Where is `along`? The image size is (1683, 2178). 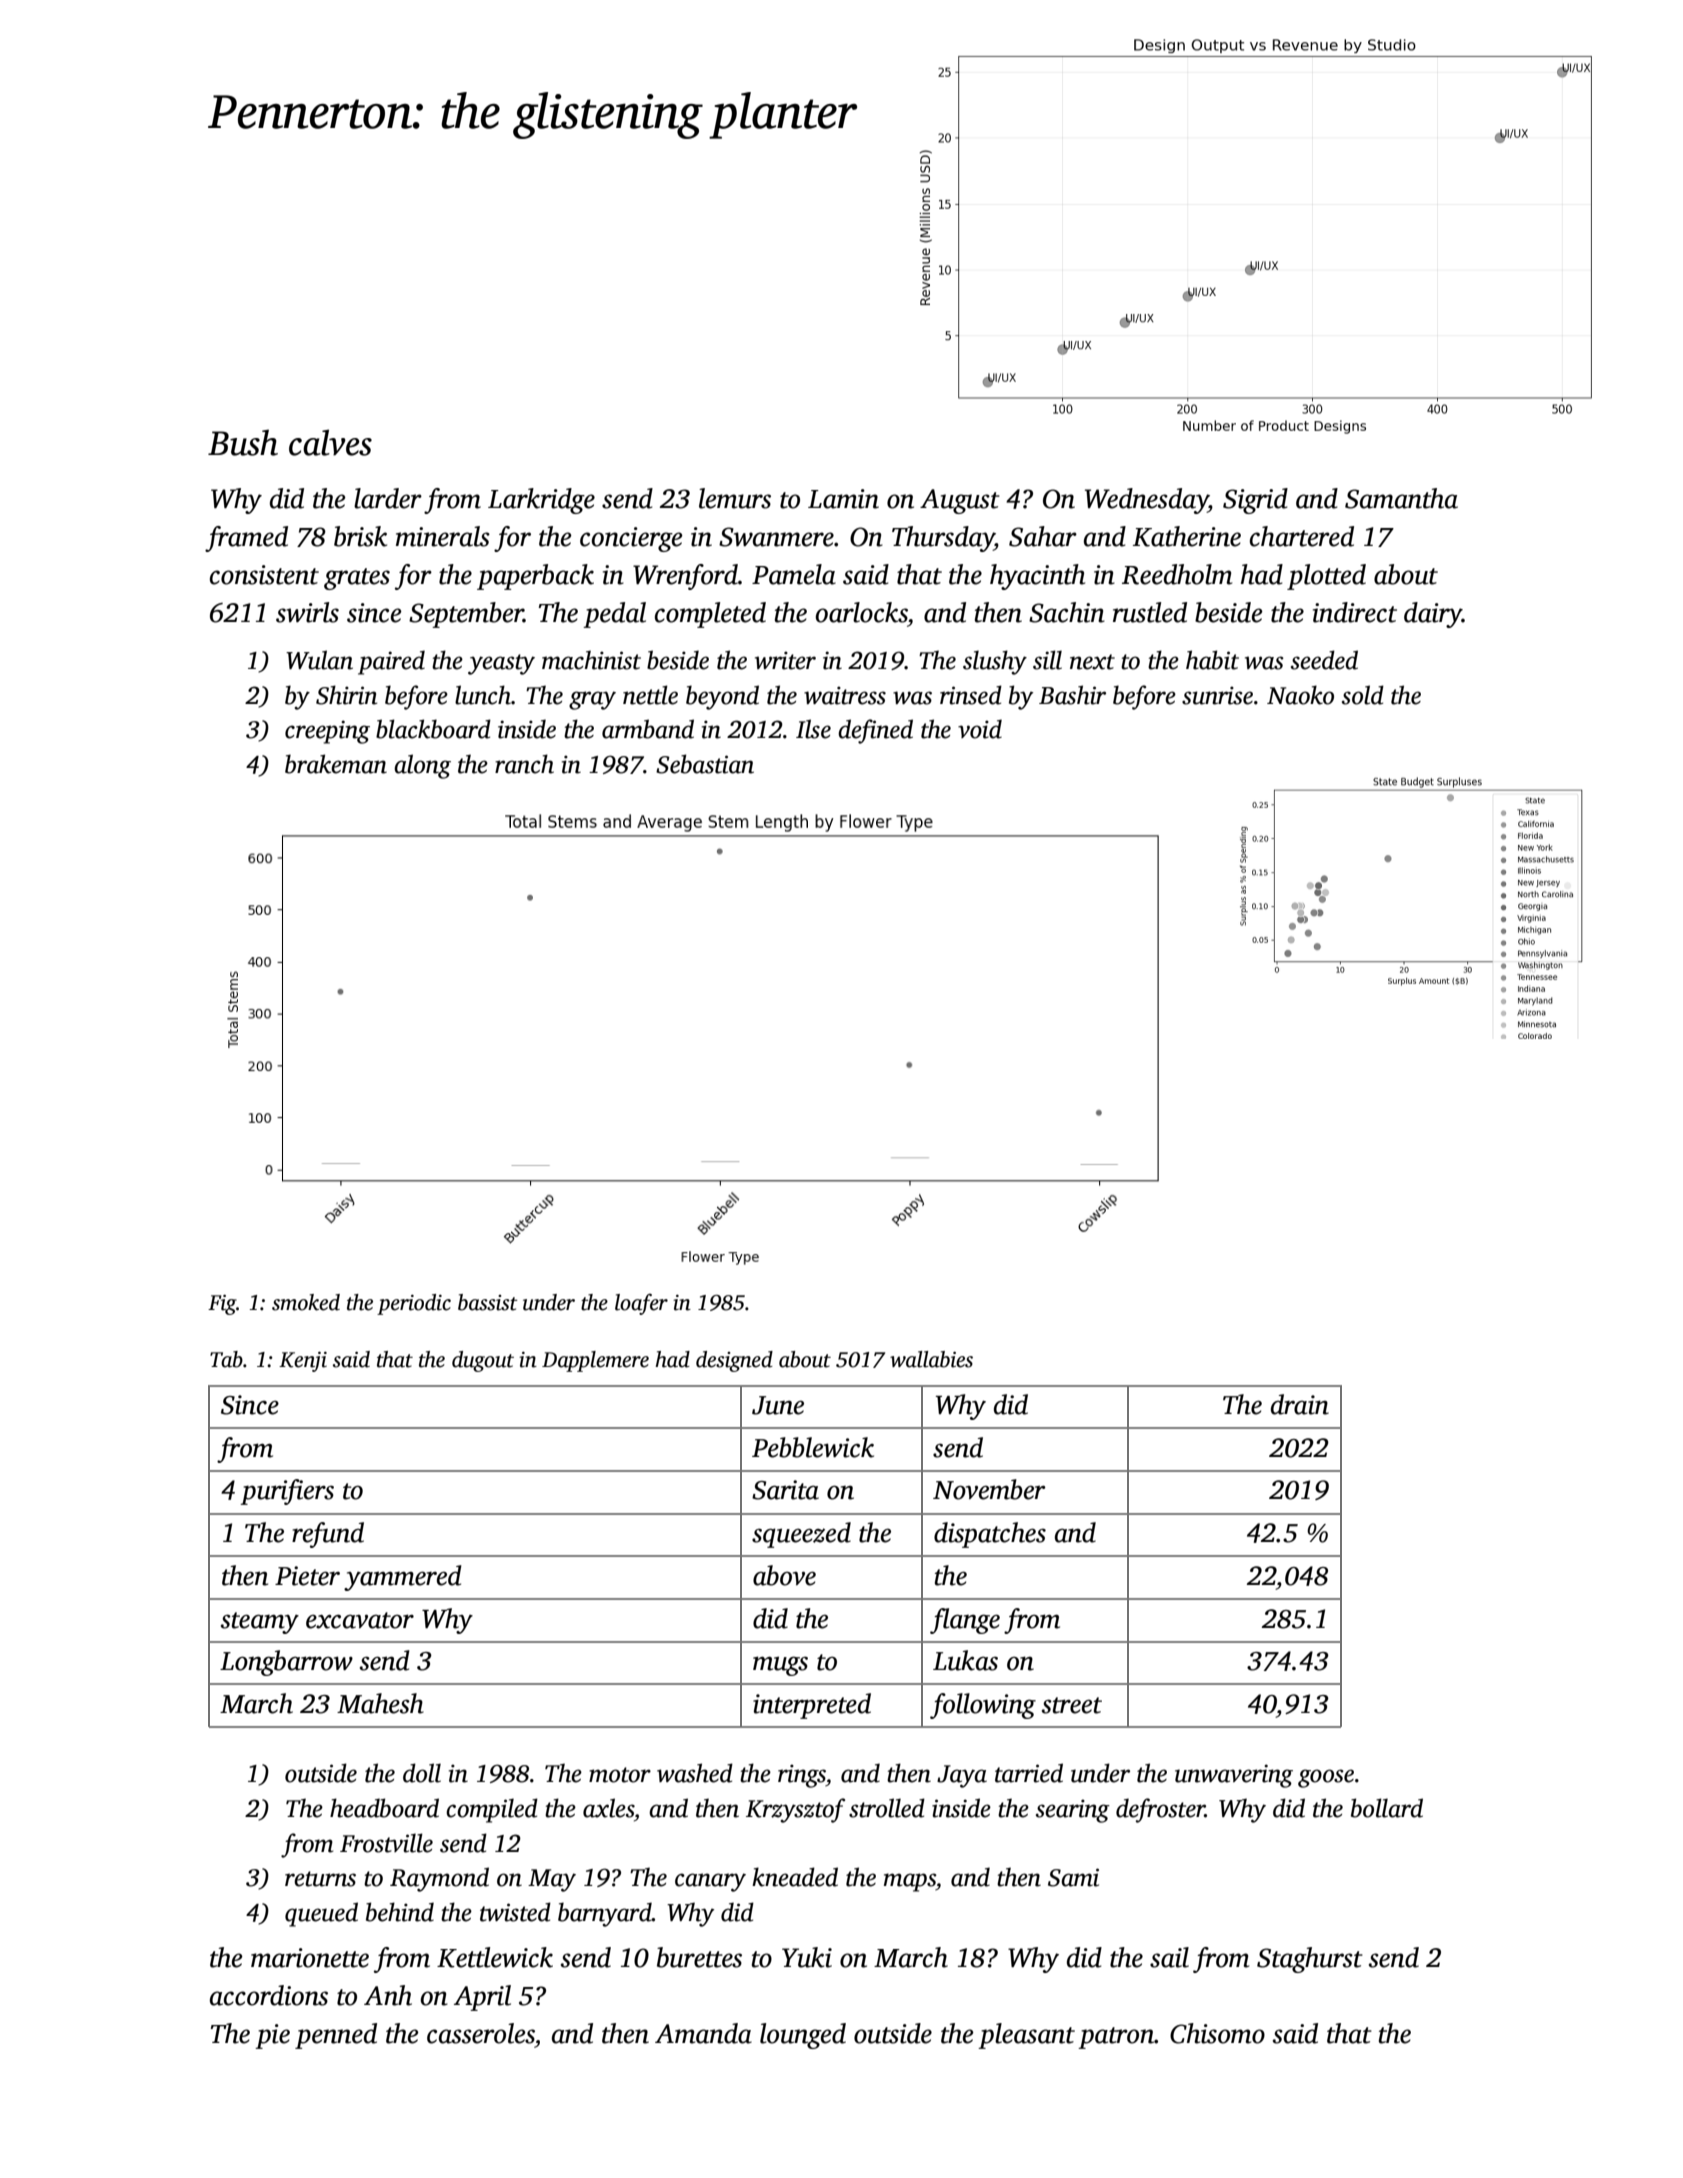
along is located at coordinates (422, 766).
